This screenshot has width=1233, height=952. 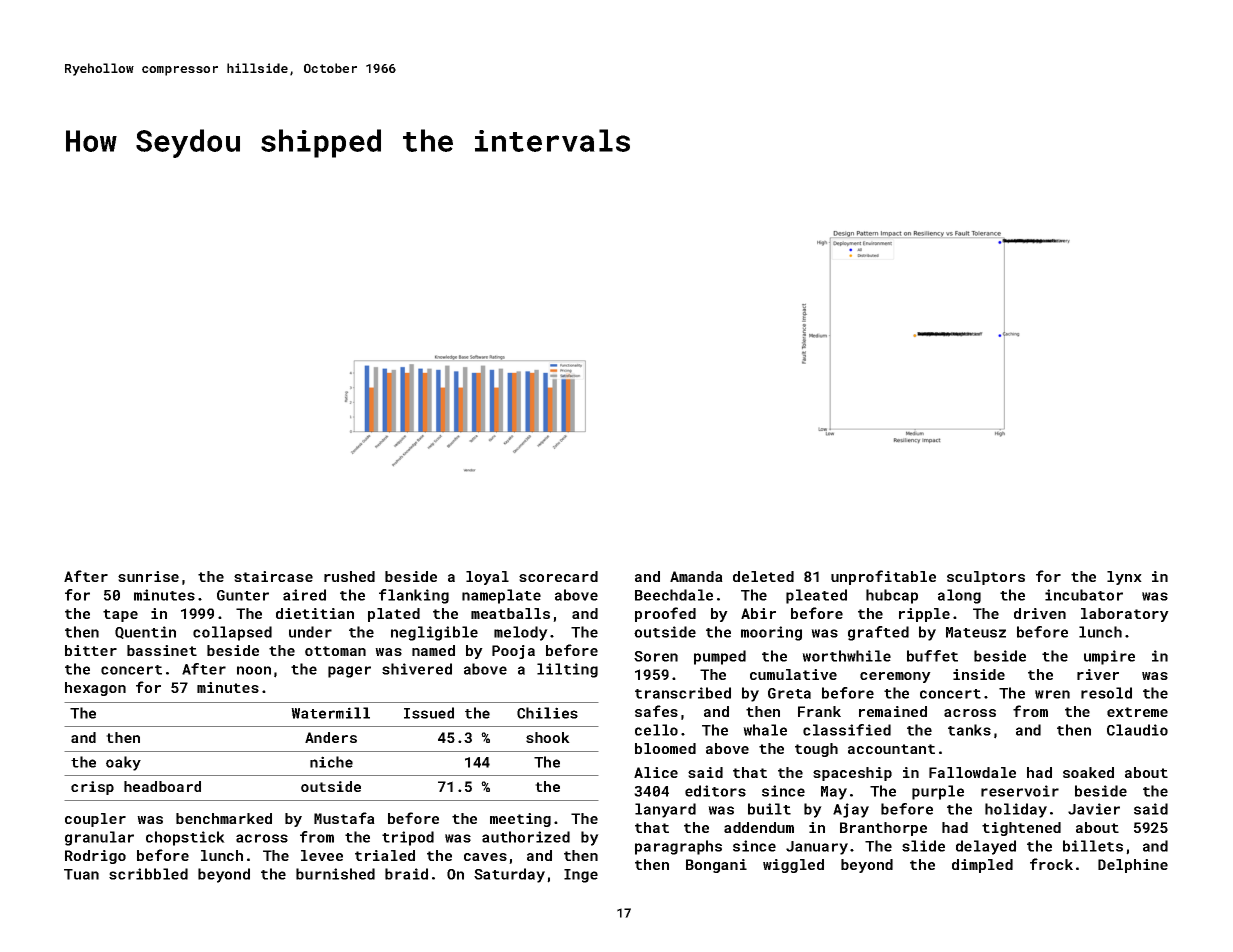 I want to click on Delphine, so click(x=1133, y=866).
